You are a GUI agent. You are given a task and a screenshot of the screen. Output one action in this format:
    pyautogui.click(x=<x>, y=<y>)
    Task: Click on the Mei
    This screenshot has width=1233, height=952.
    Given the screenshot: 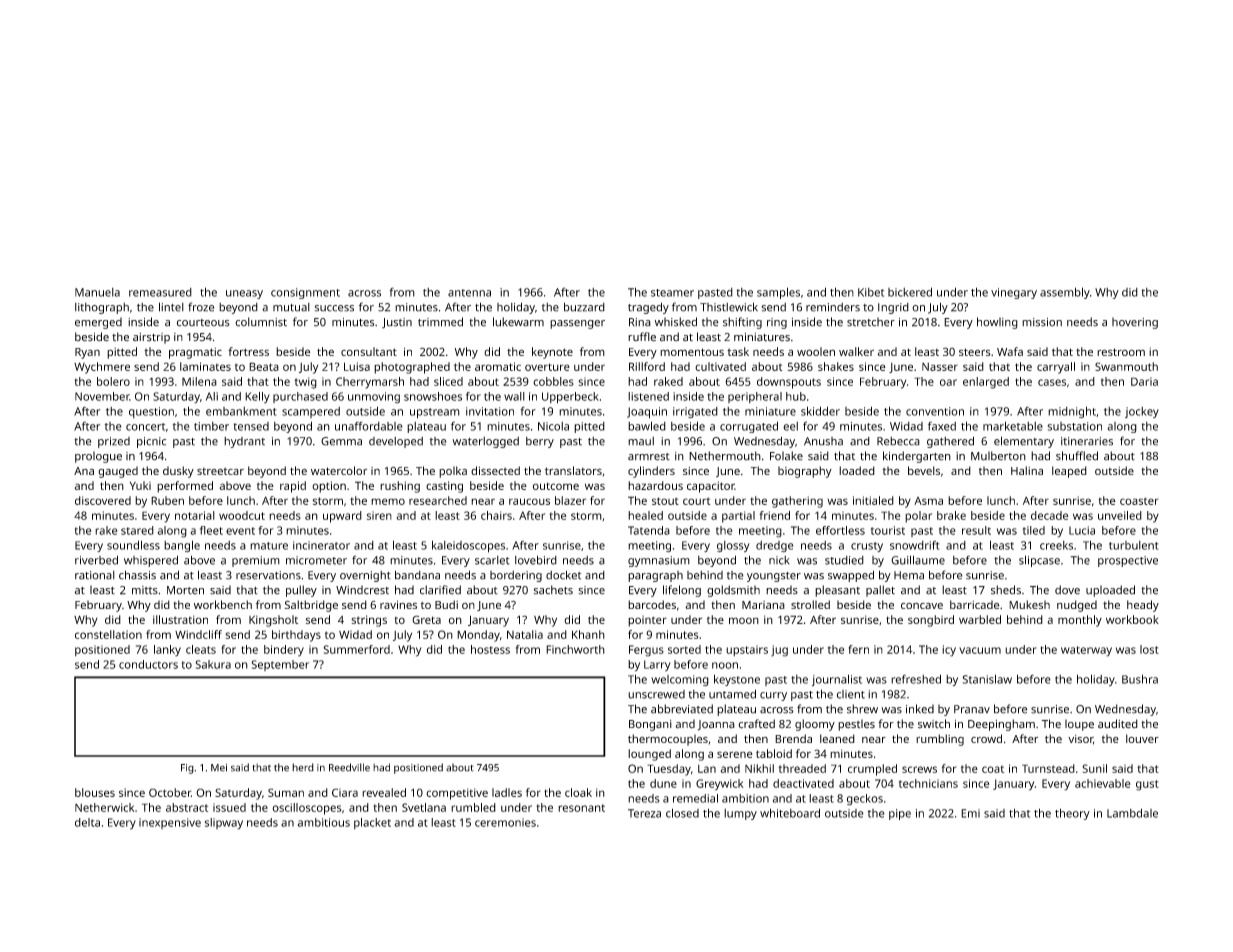 What is the action you would take?
    pyautogui.click(x=219, y=768)
